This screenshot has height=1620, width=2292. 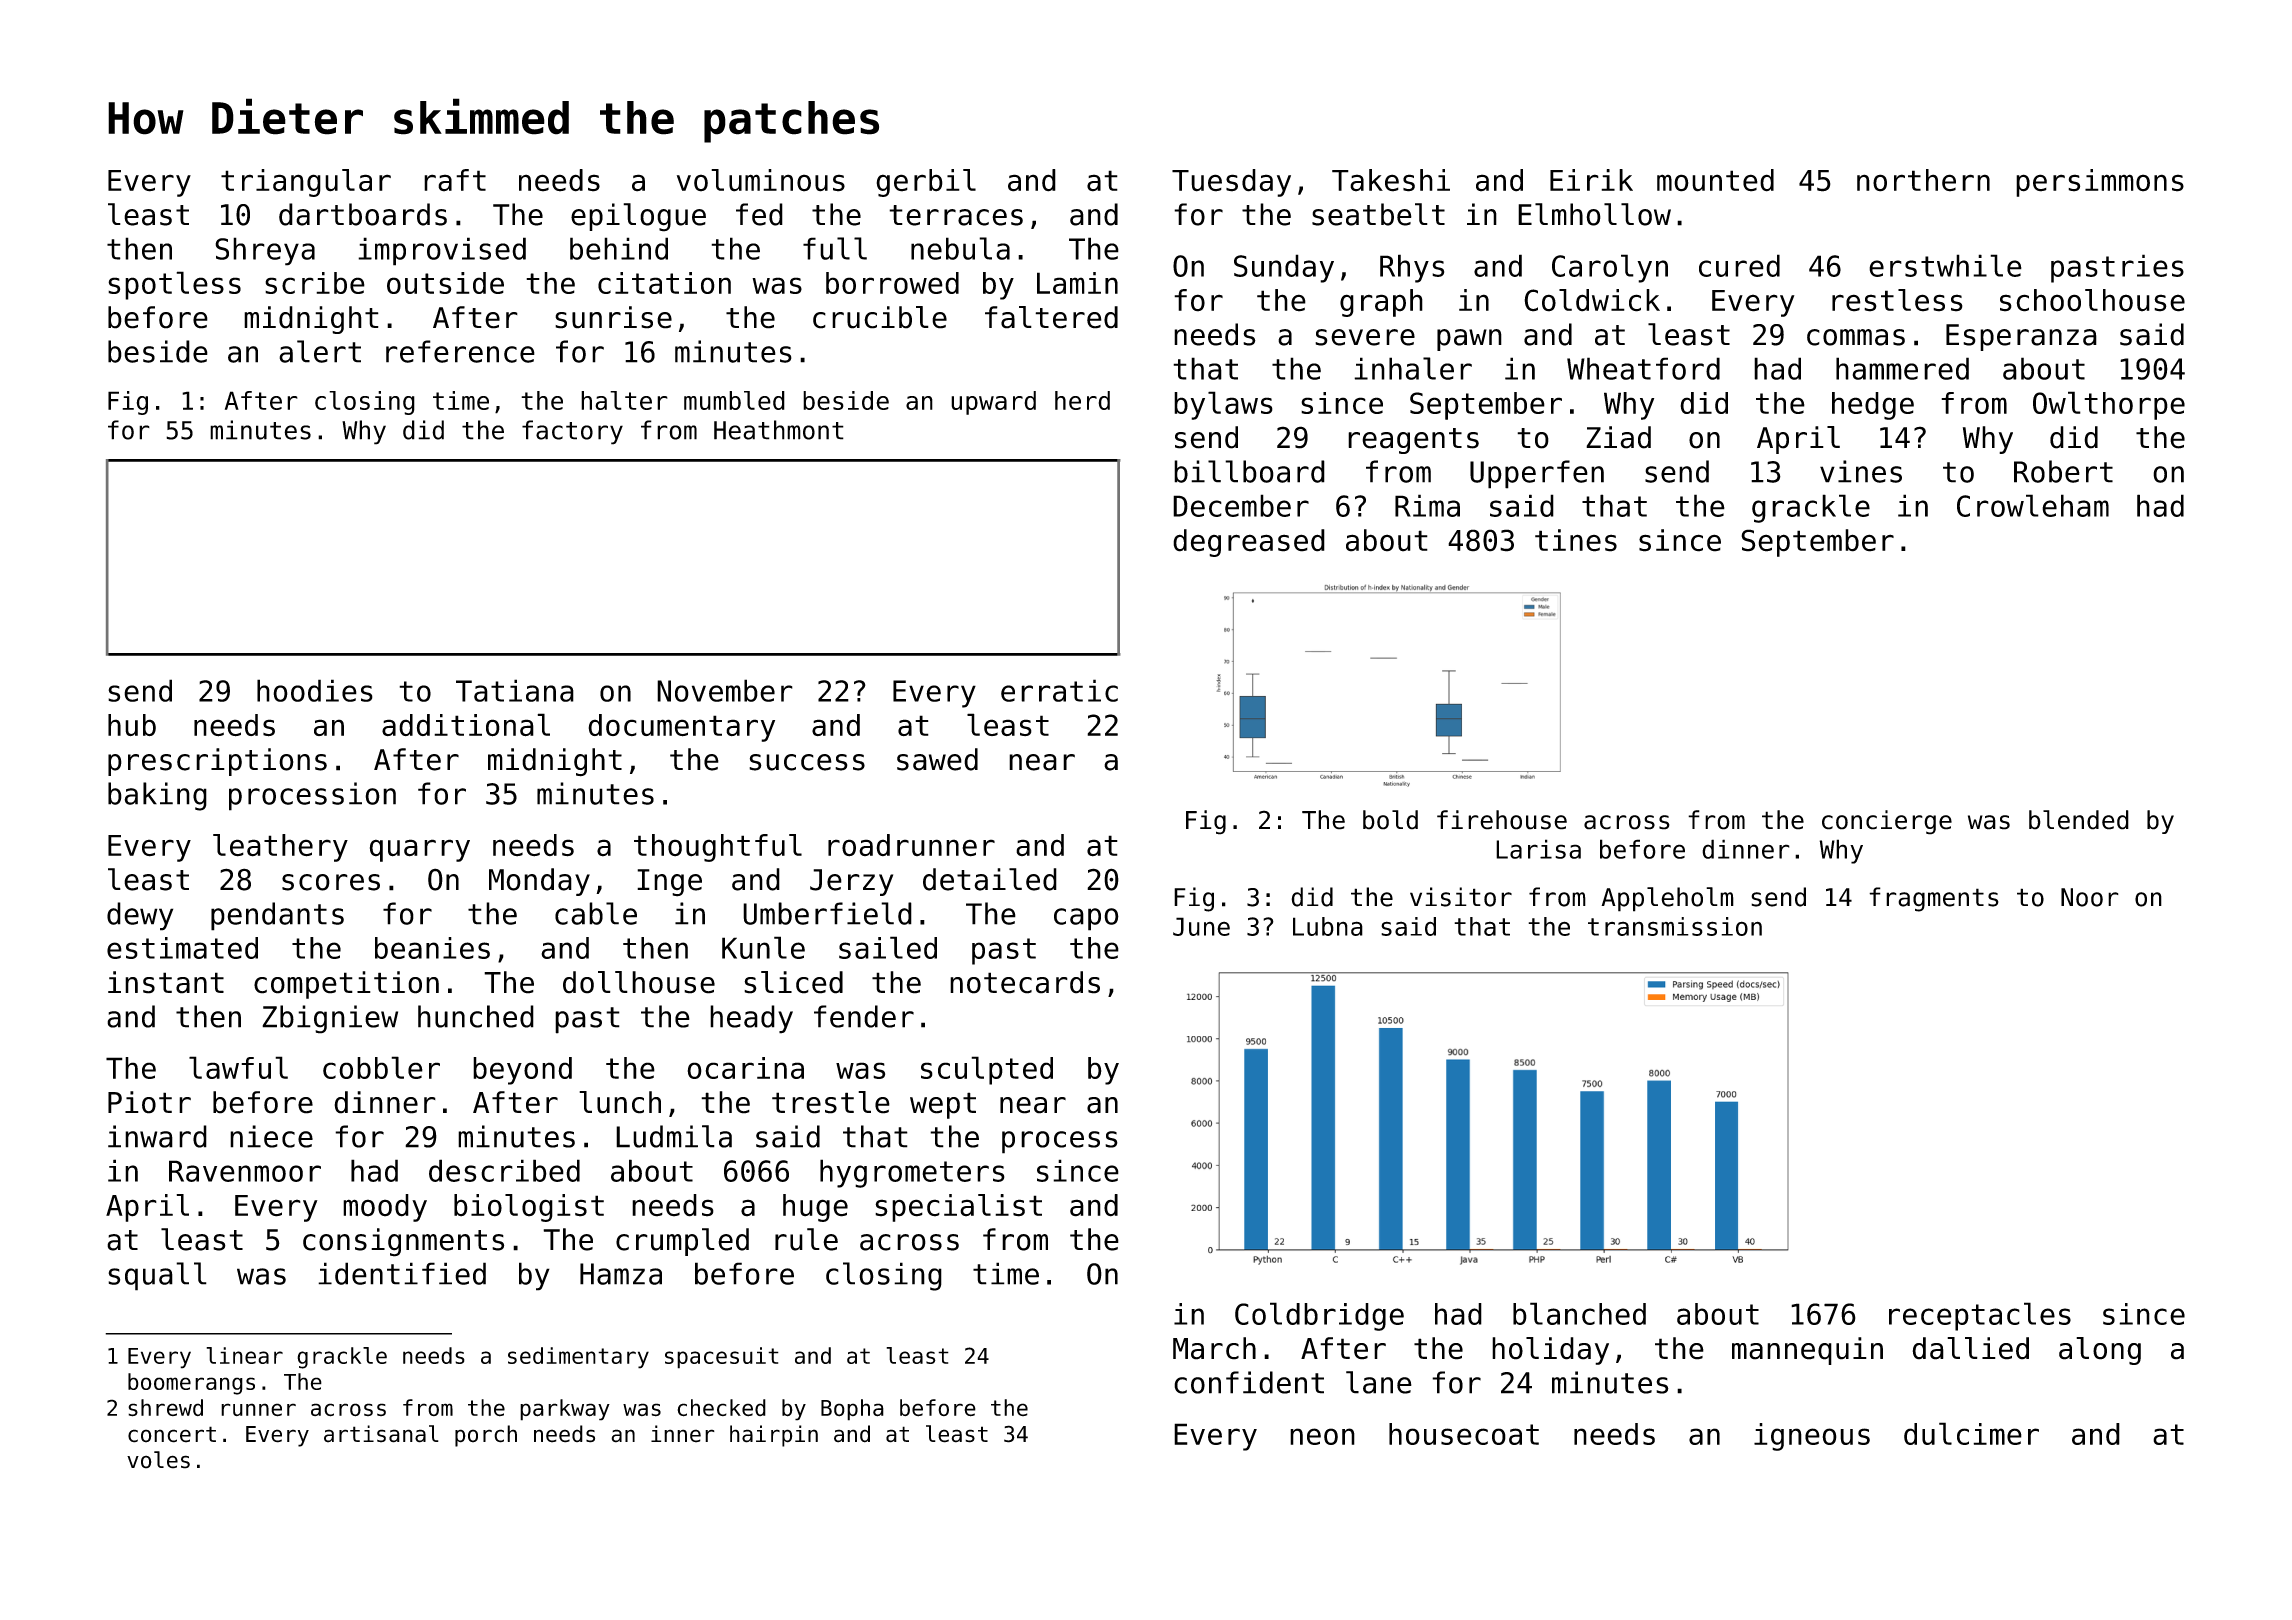 I want to click on behind, so click(x=619, y=248).
